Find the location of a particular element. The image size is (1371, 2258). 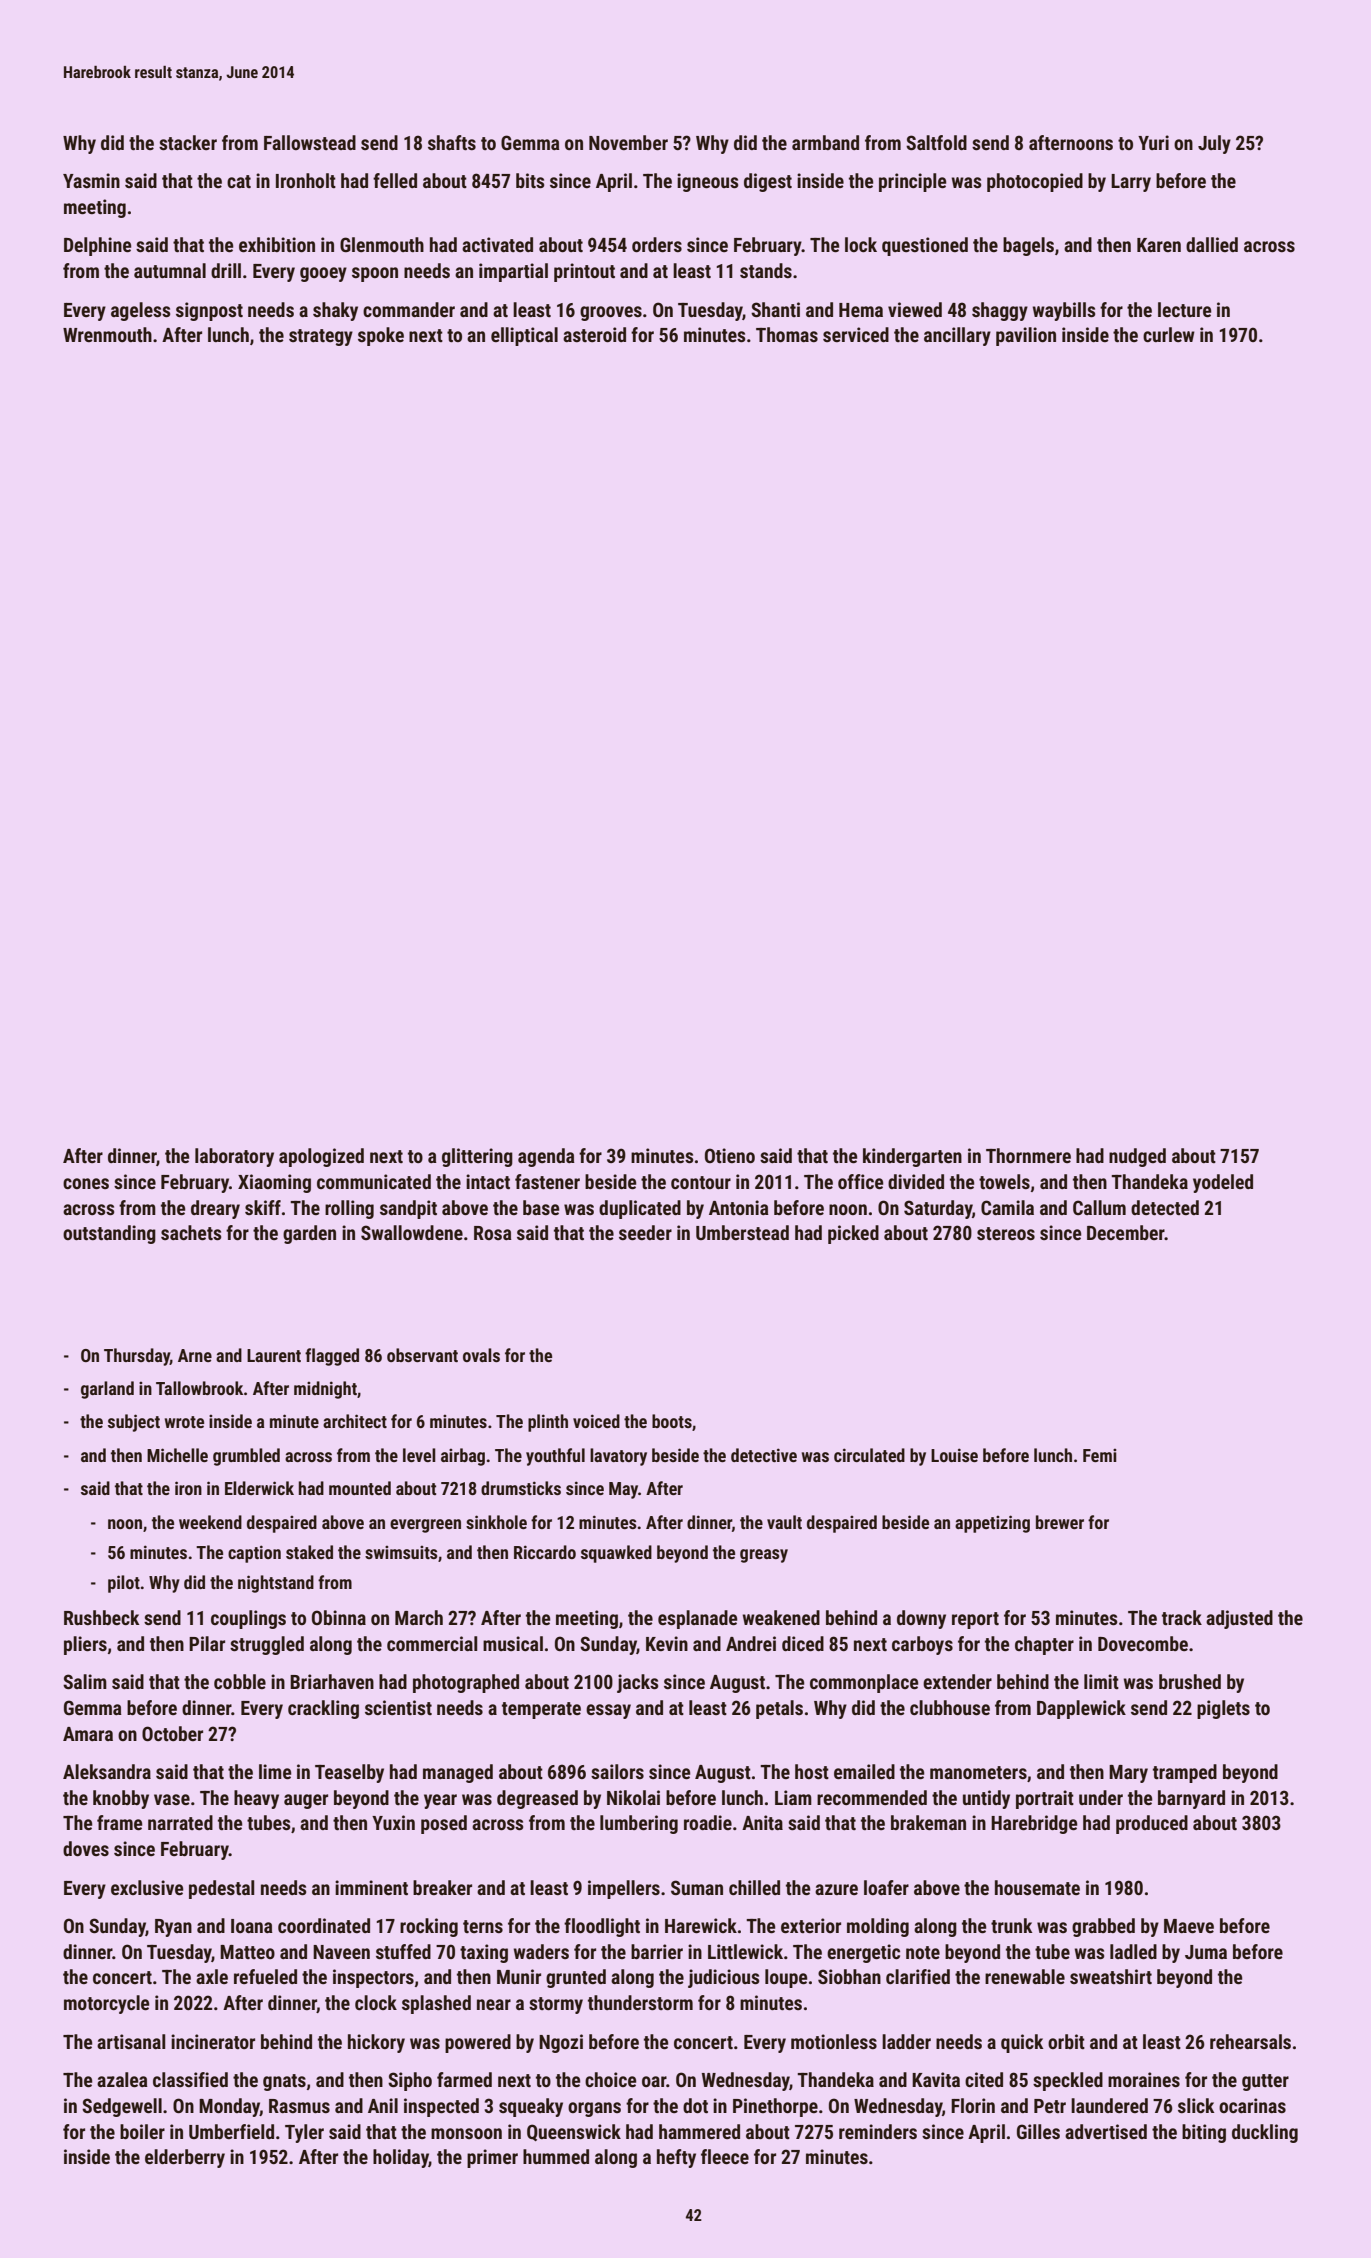

laboratory is located at coordinates (234, 1157).
